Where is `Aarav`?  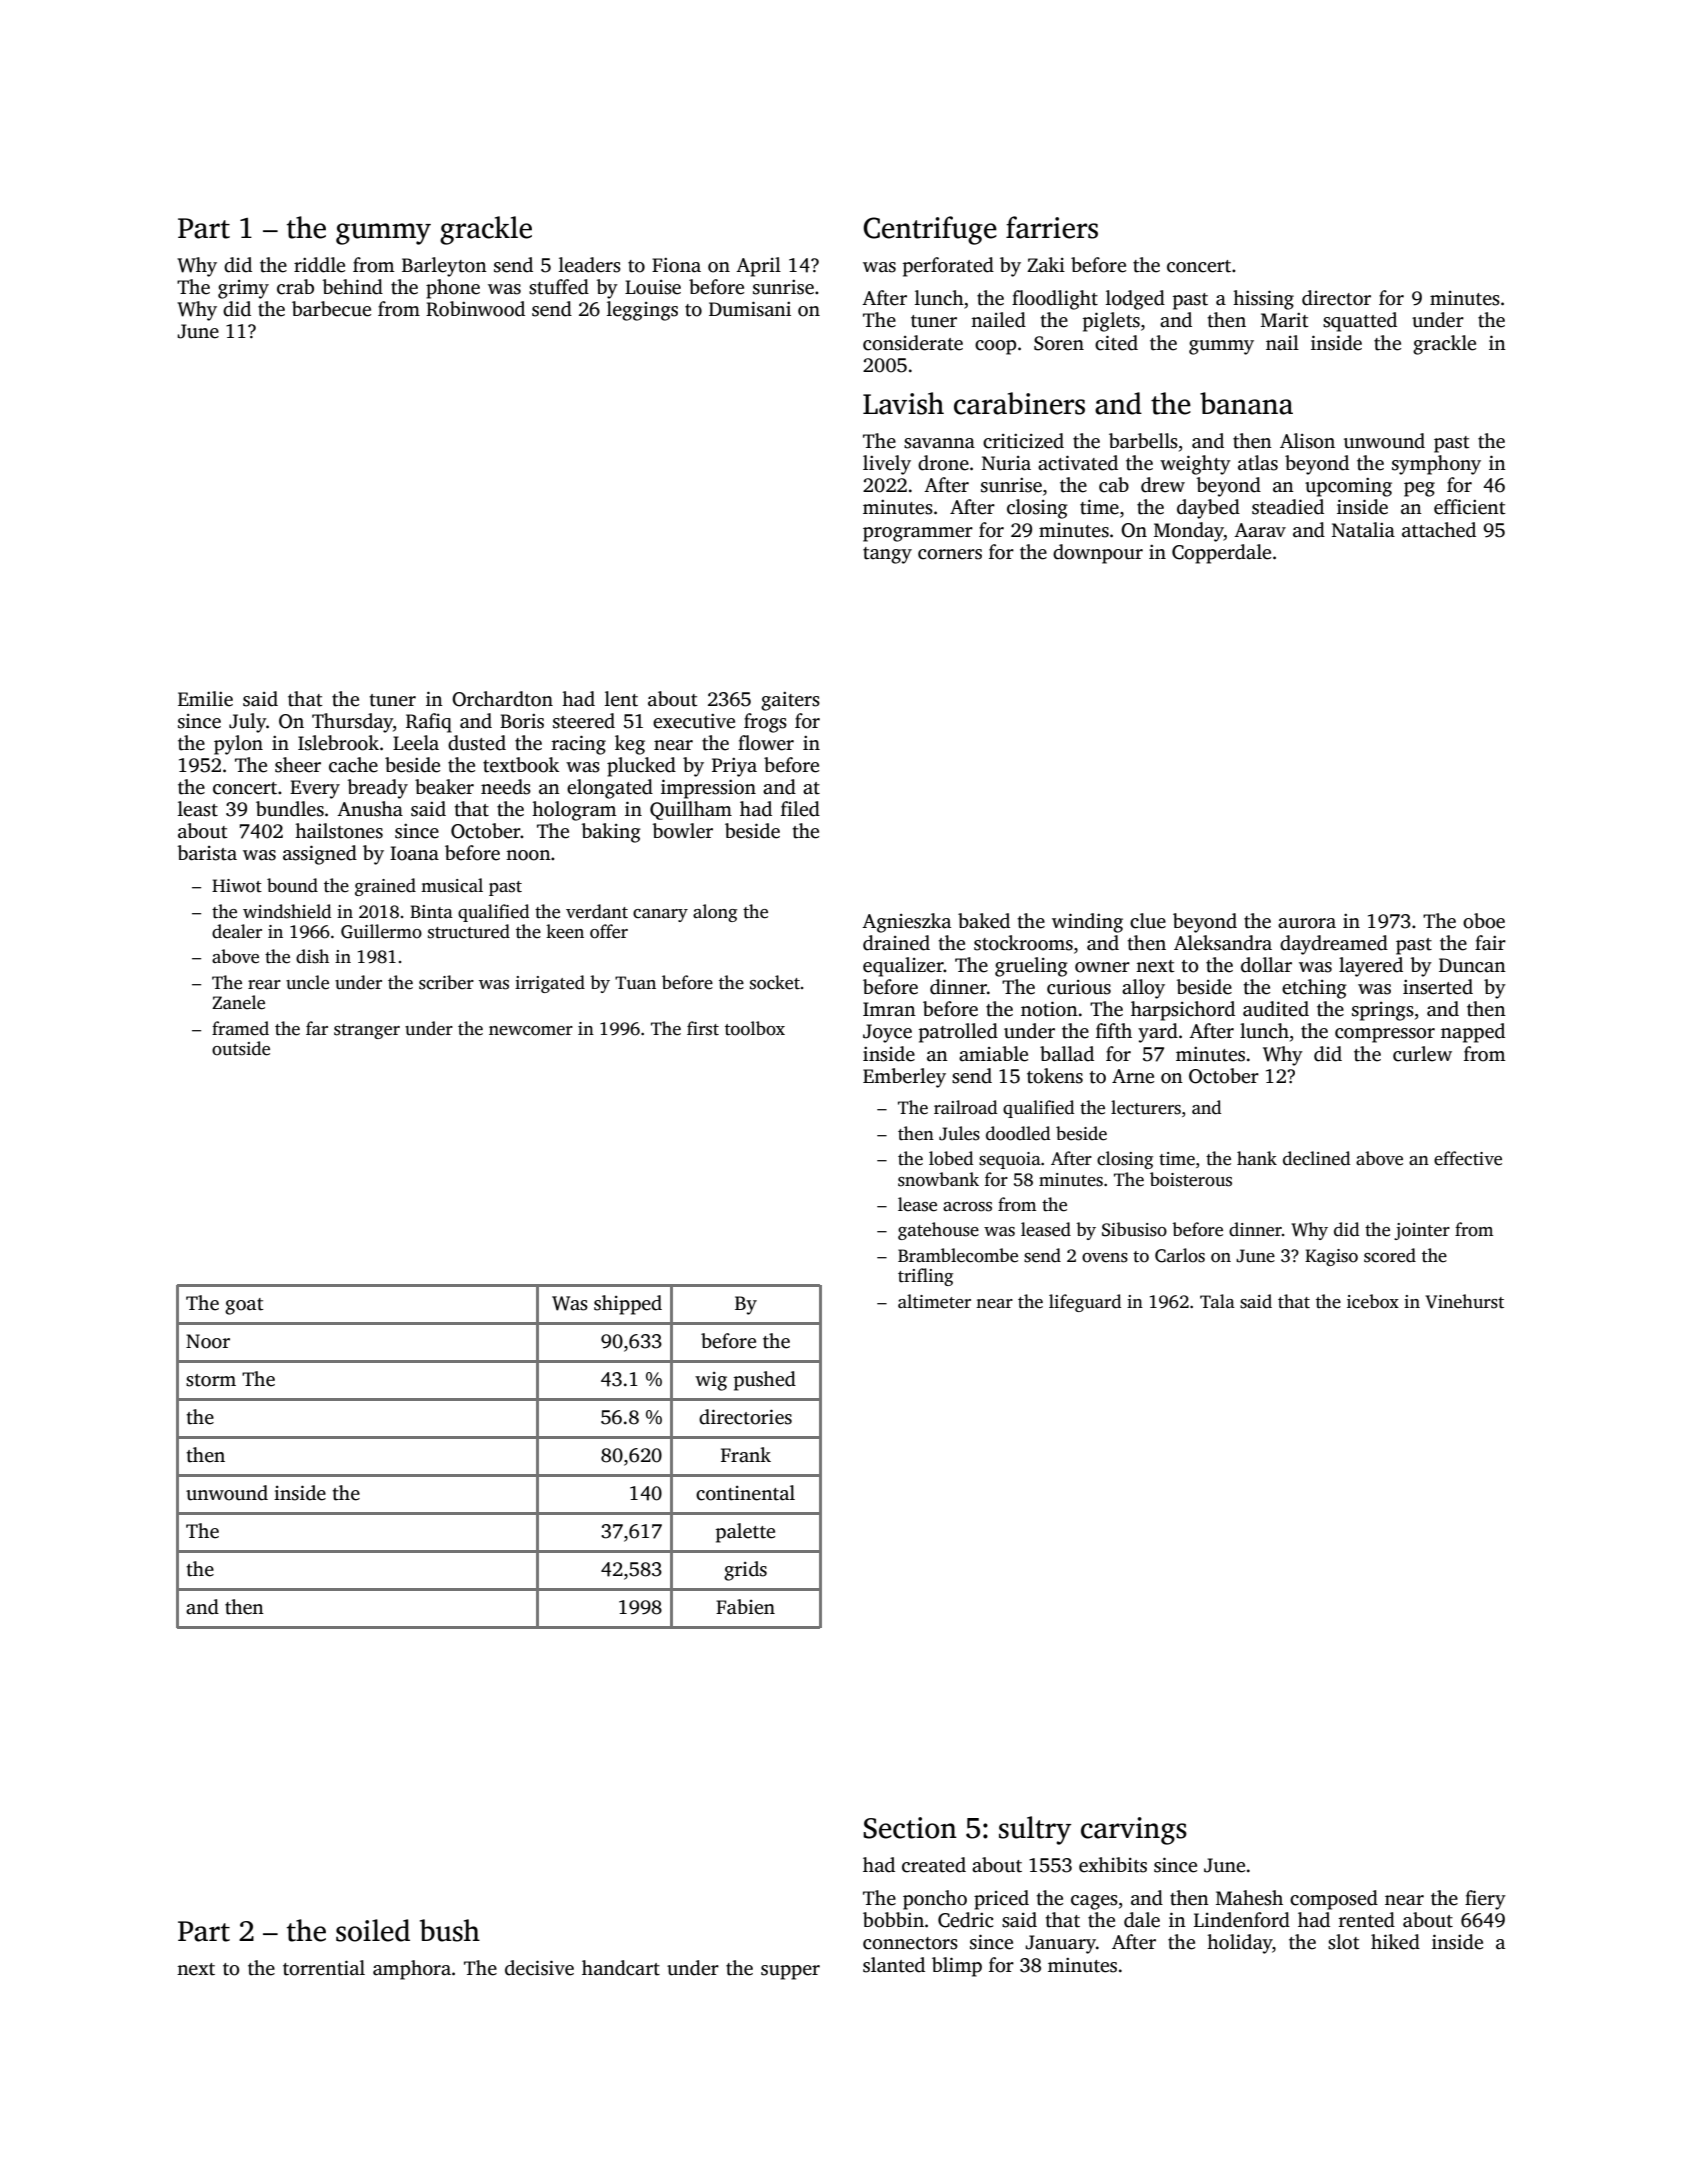 Aarav is located at coordinates (1260, 530).
